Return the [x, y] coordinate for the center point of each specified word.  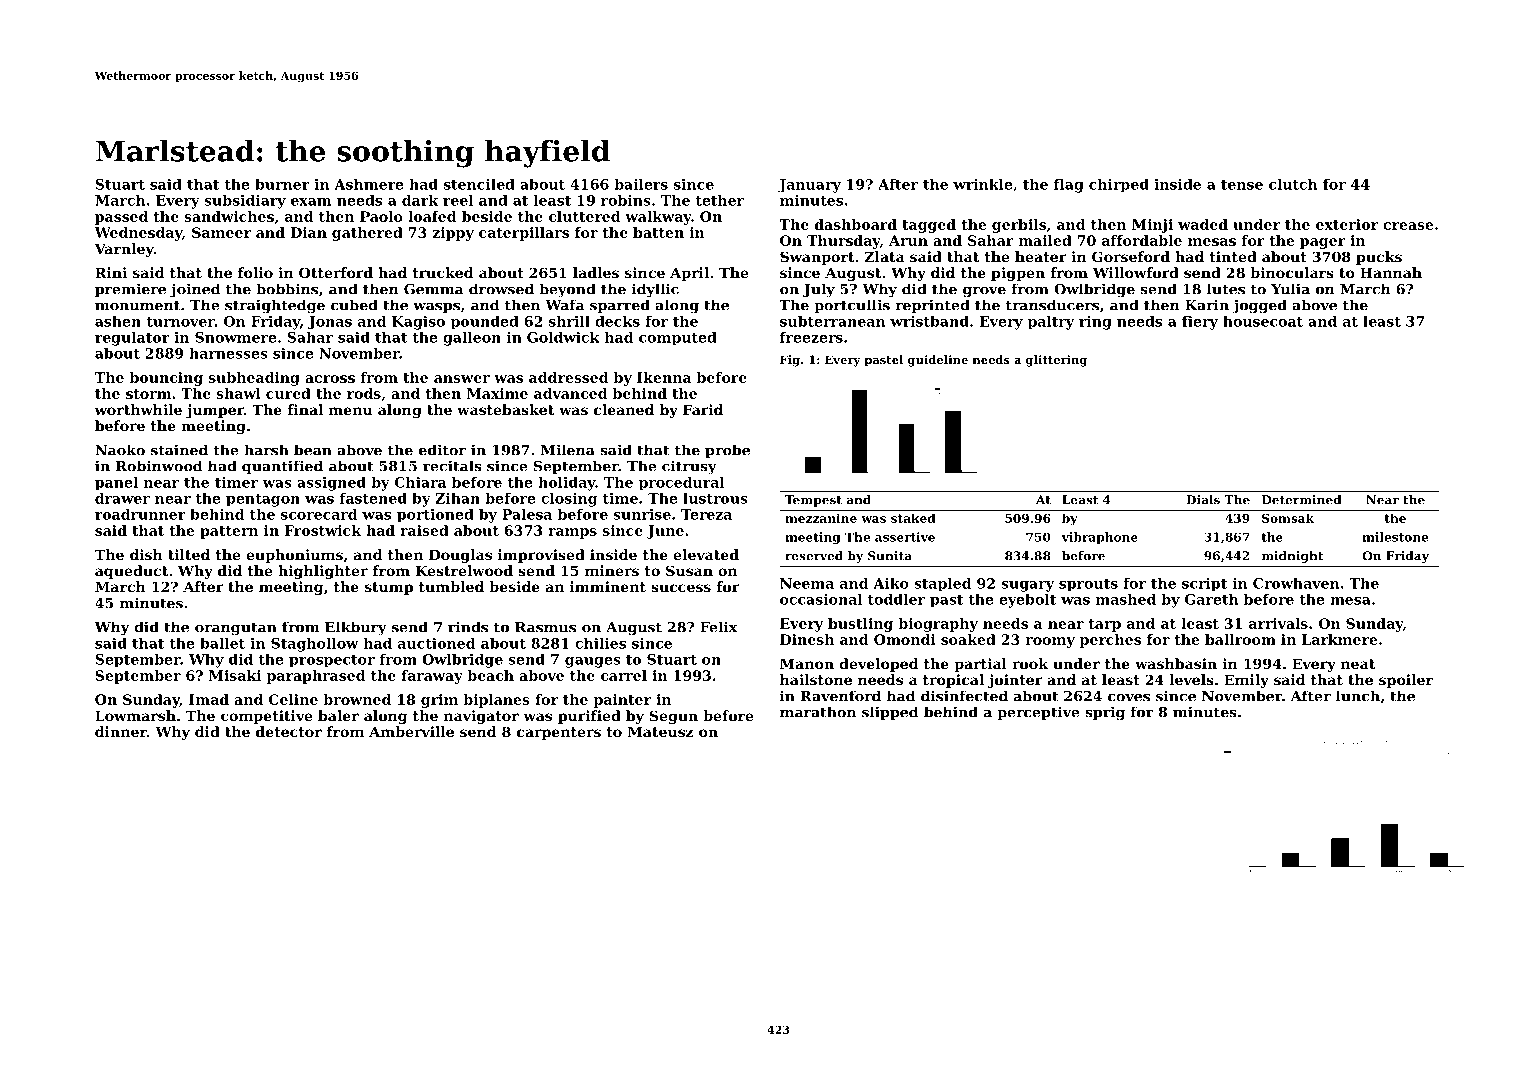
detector [289, 731]
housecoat [1263, 321]
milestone [1395, 537]
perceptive [1038, 713]
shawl [238, 393]
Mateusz [660, 731]
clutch [1293, 184]
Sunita [890, 556]
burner [282, 184]
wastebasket [505, 409]
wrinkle [983, 184]
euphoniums [294, 556]
